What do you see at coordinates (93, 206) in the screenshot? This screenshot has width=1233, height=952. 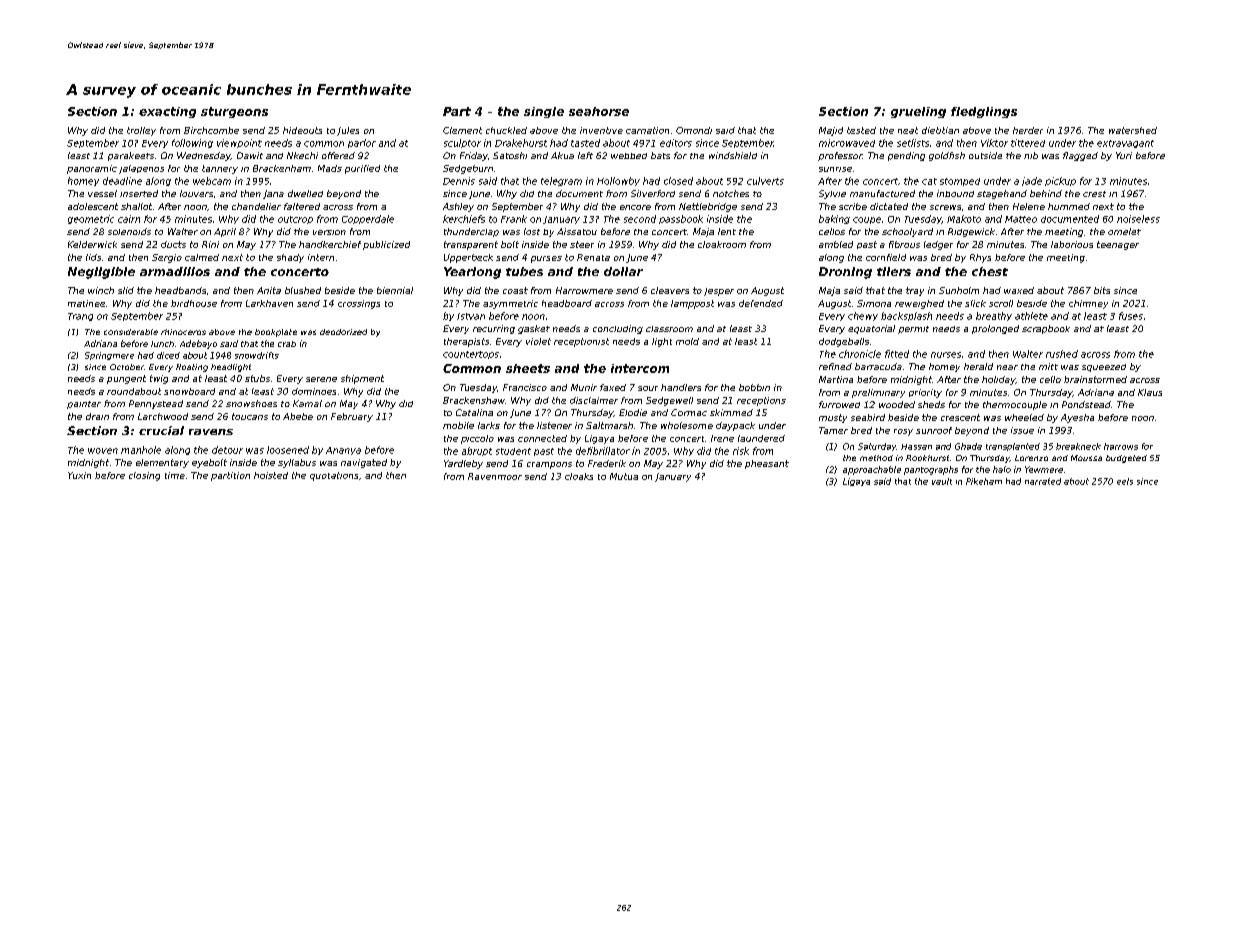 I see `adolescent` at bounding box center [93, 206].
